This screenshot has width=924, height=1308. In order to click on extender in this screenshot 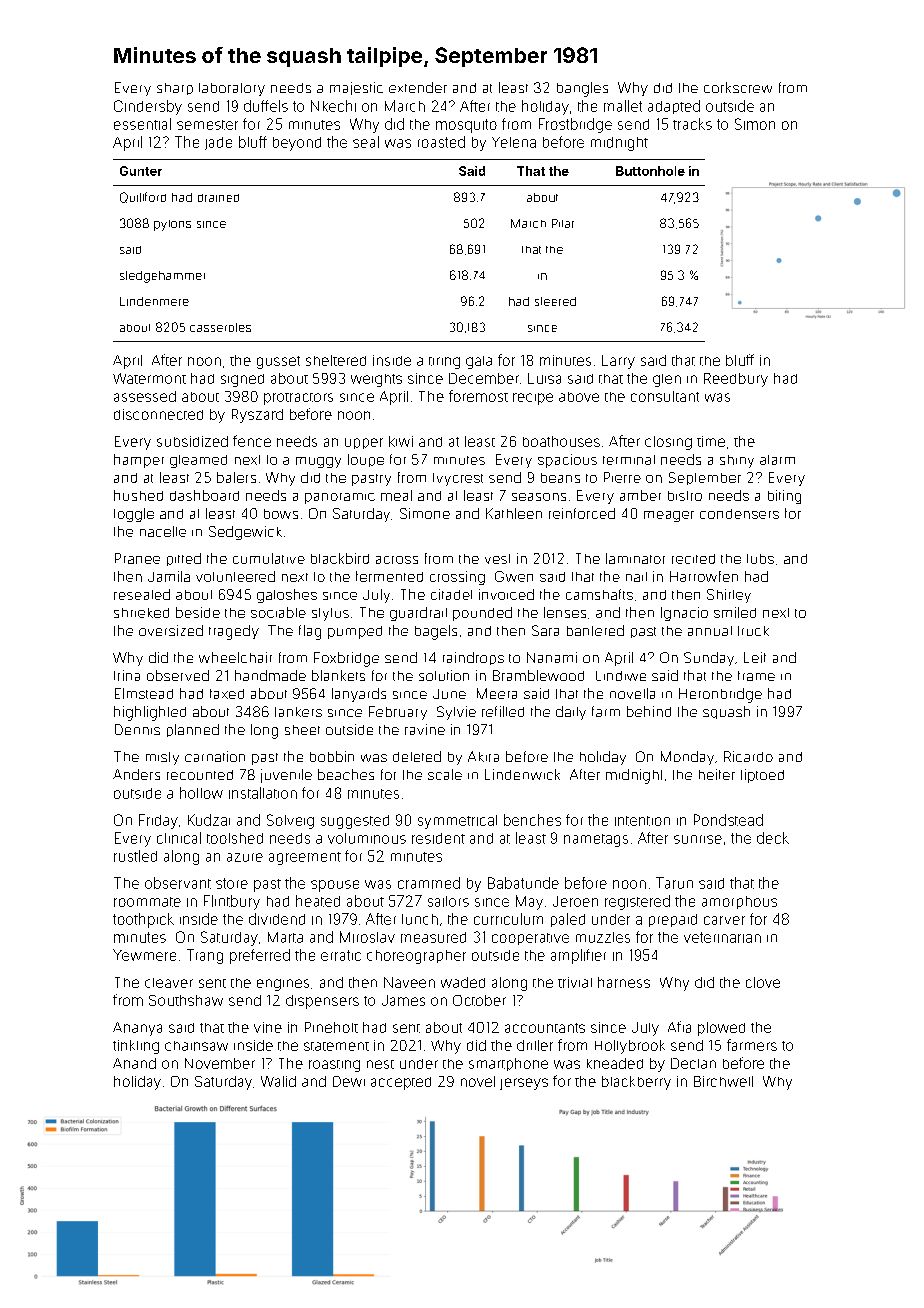, I will do `click(418, 87)`.
